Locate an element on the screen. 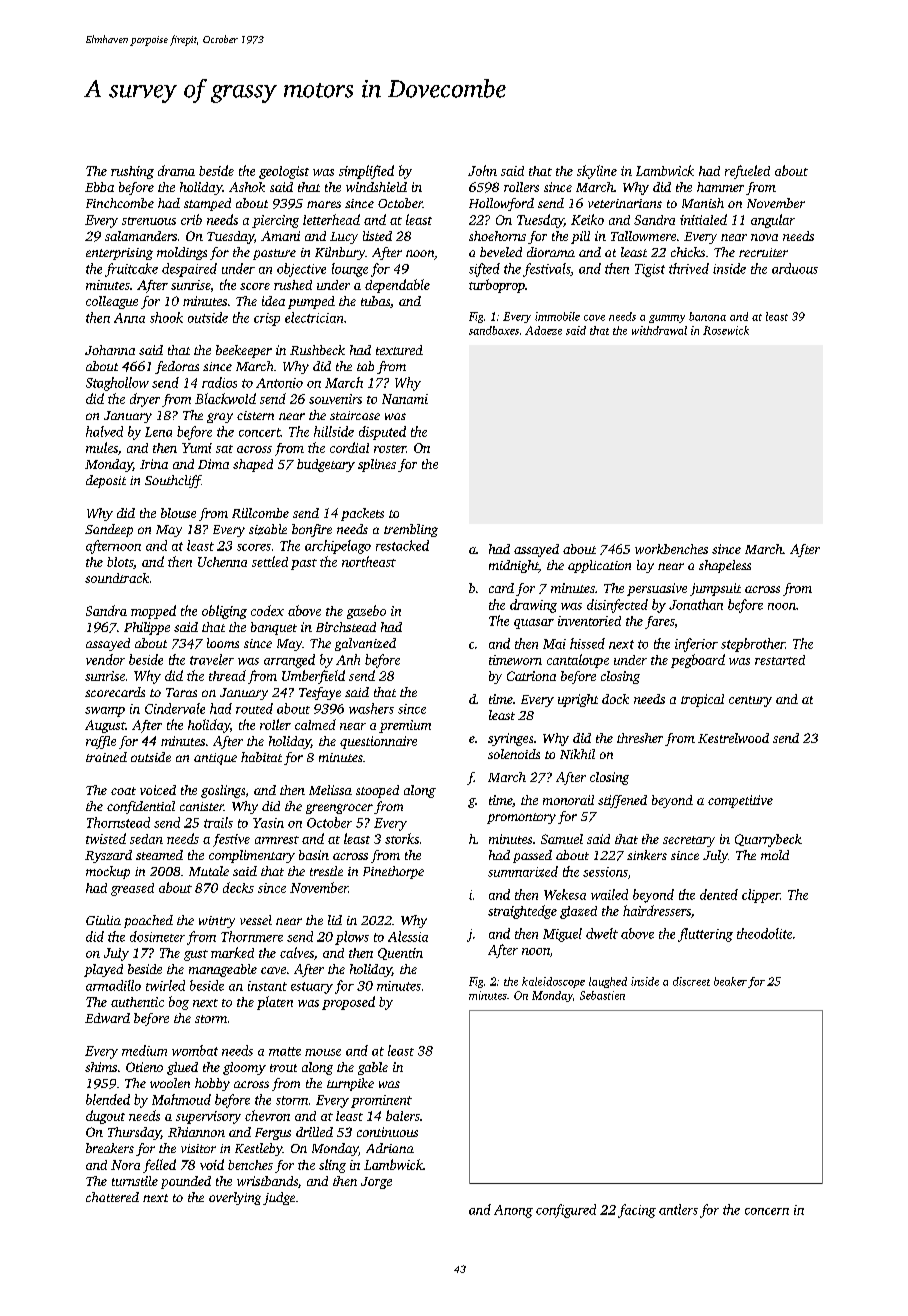 The image size is (908, 1316). arduous is located at coordinates (795, 268).
